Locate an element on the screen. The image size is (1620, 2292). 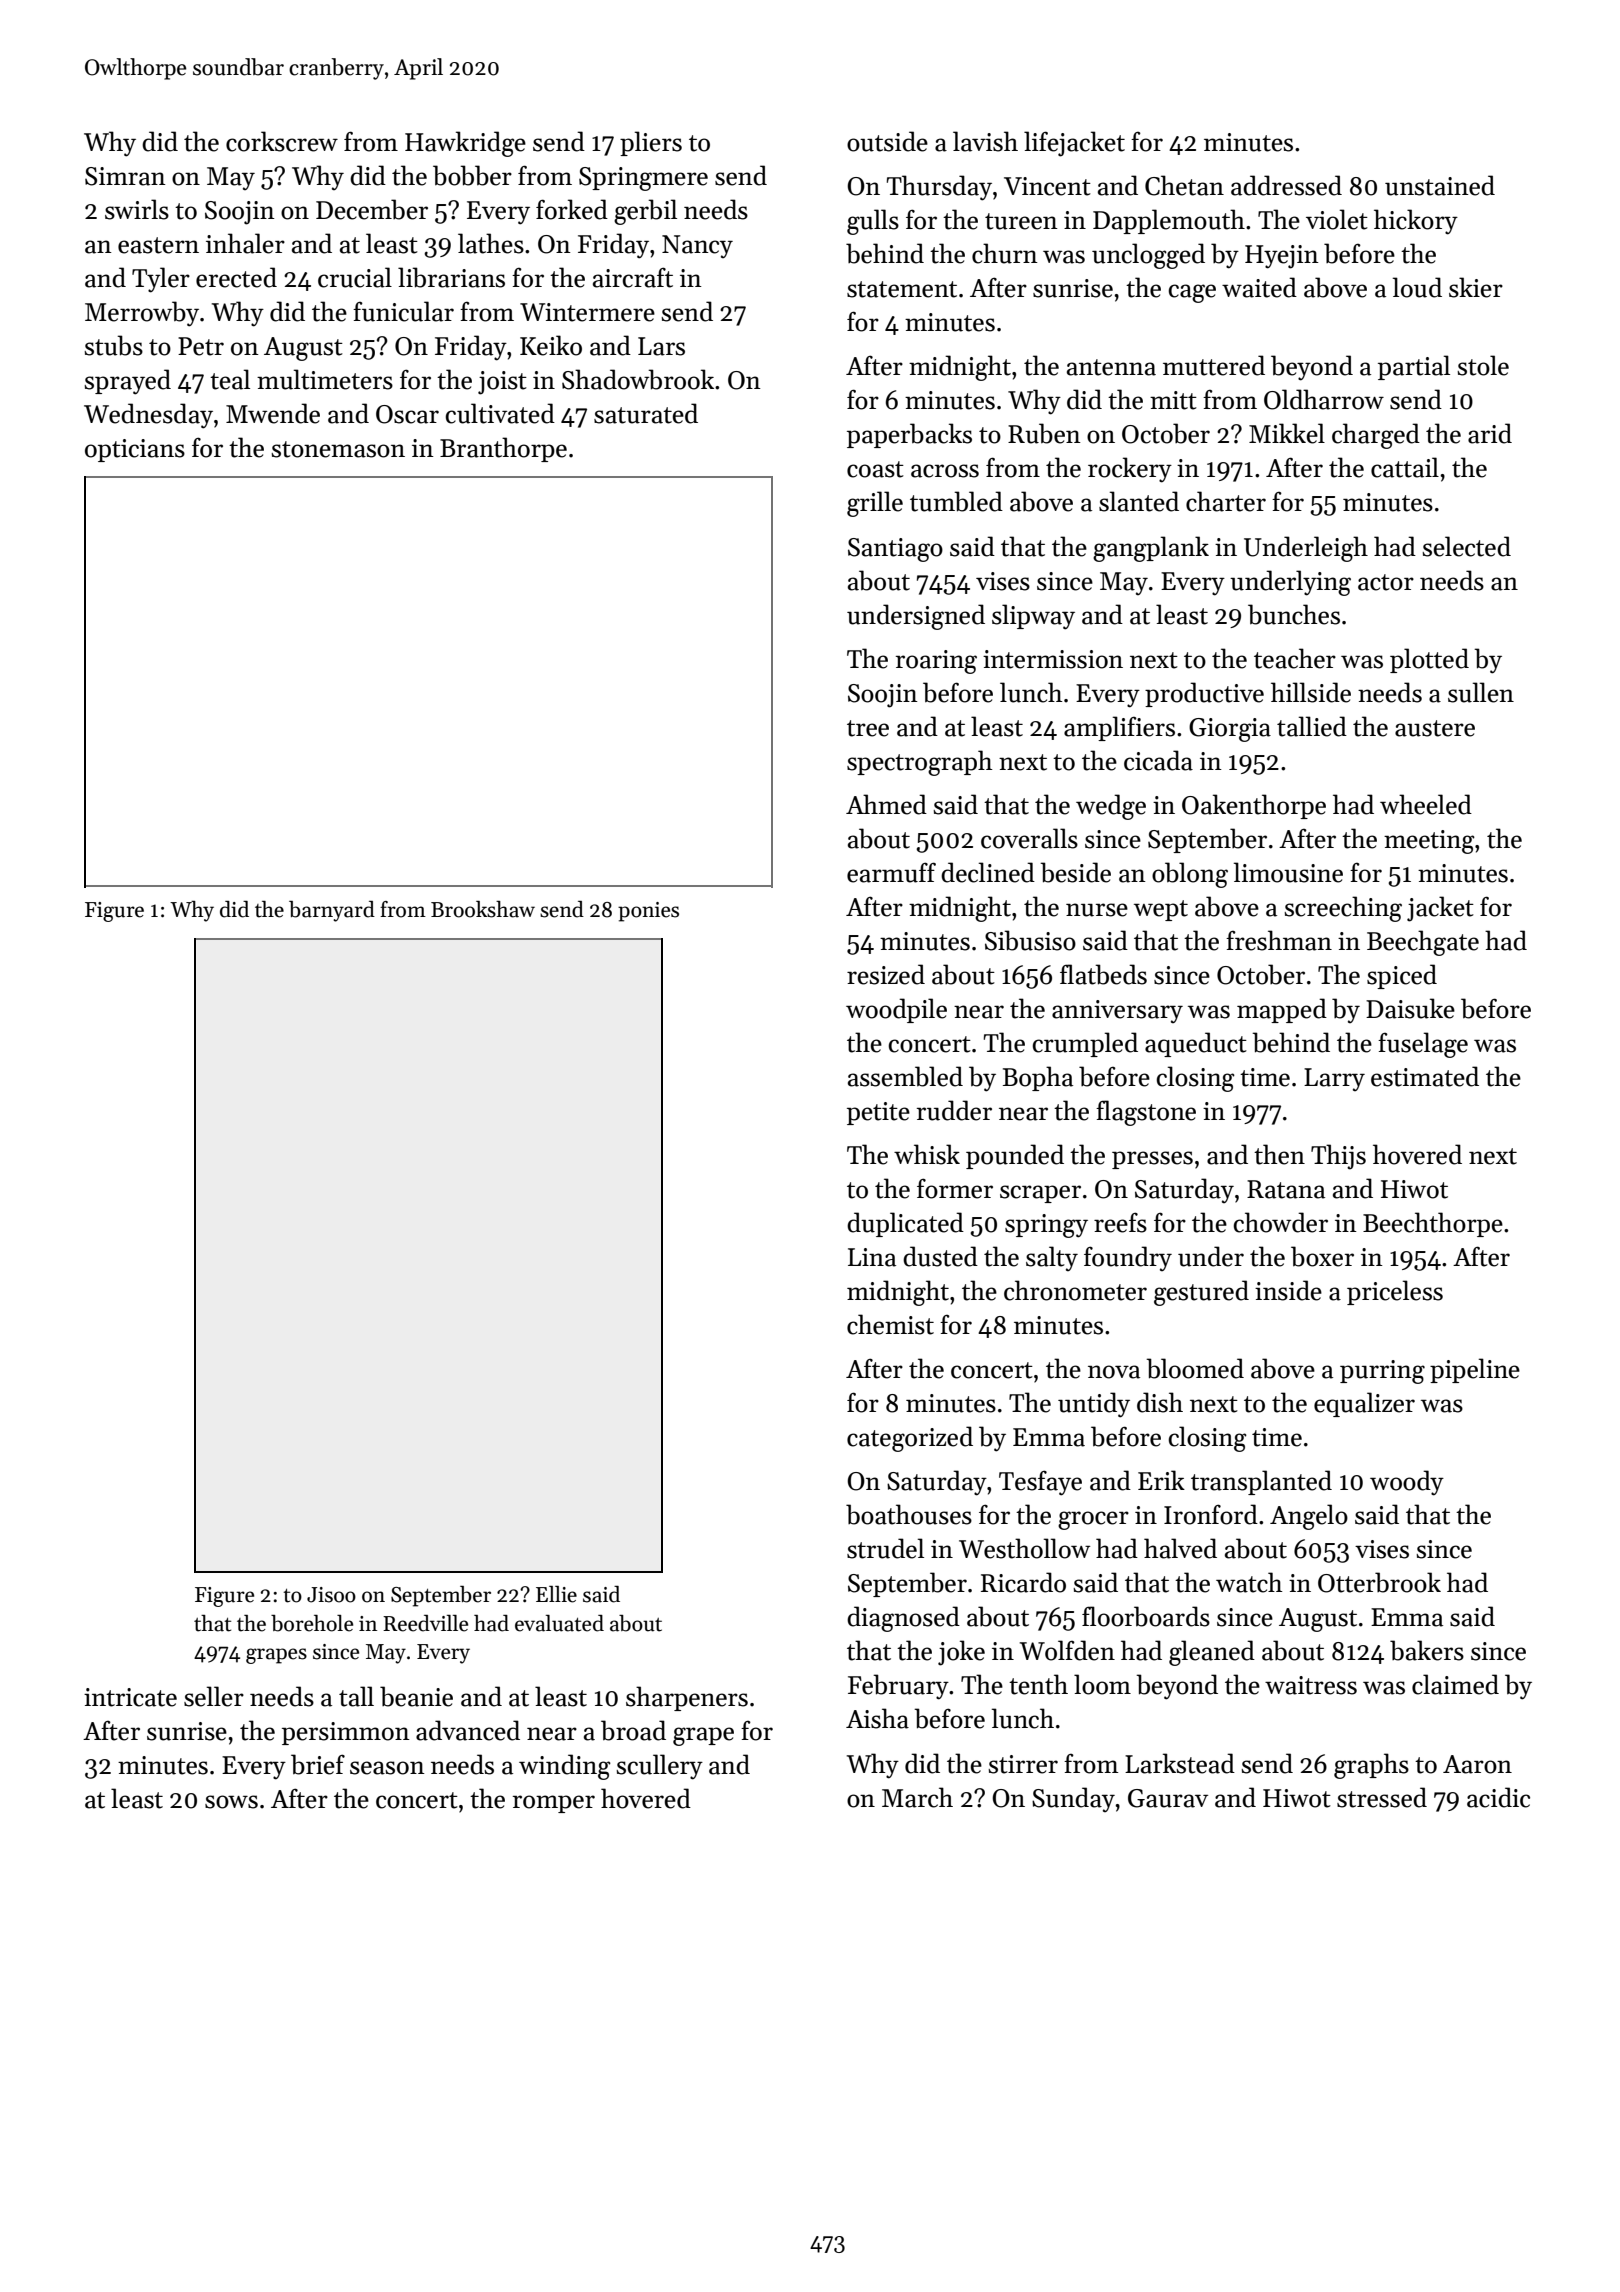
stonemason is located at coordinates (338, 449).
